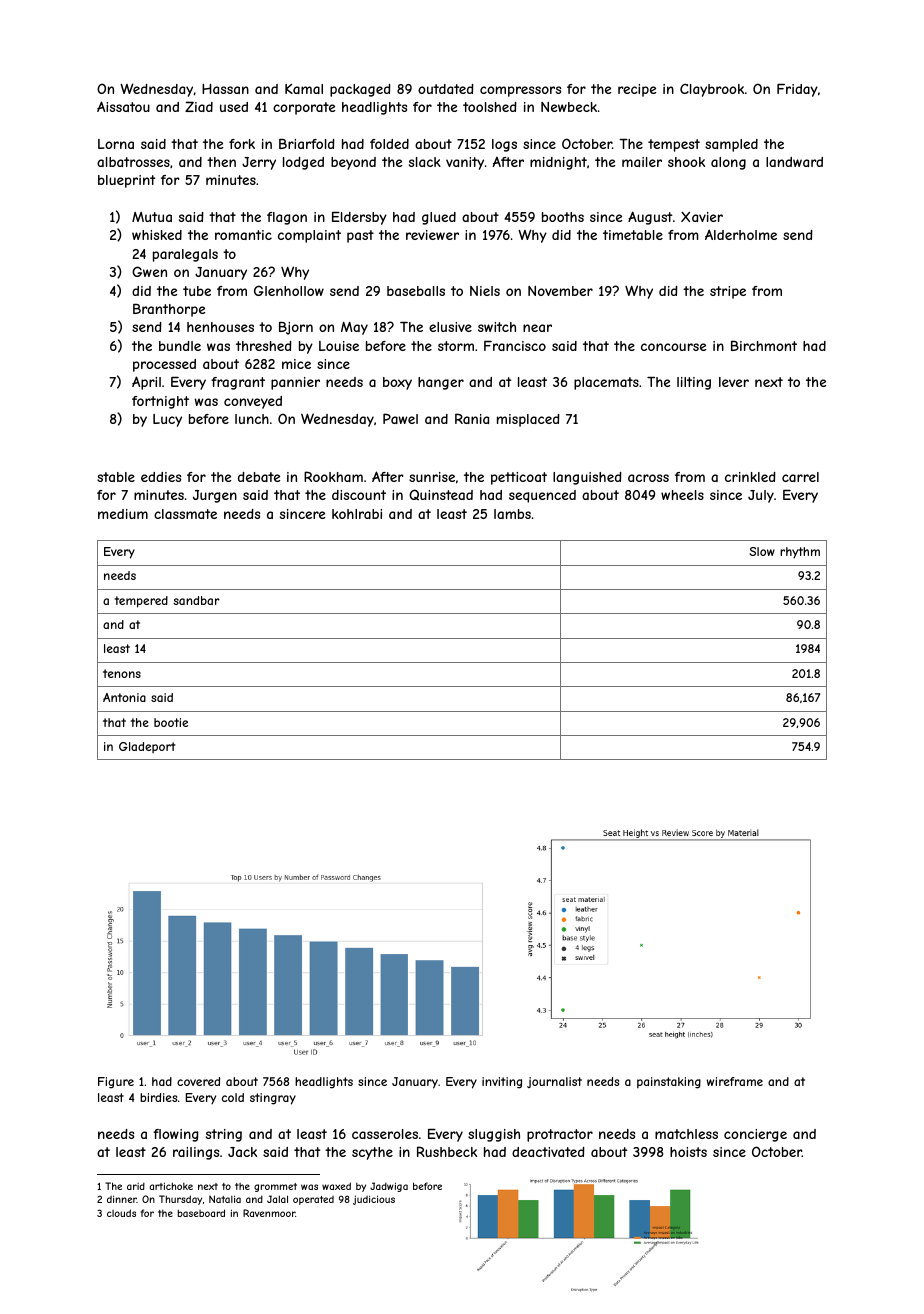 This image has width=924, height=1314. What do you see at coordinates (273, 1099) in the image?
I see `stingray` at bounding box center [273, 1099].
